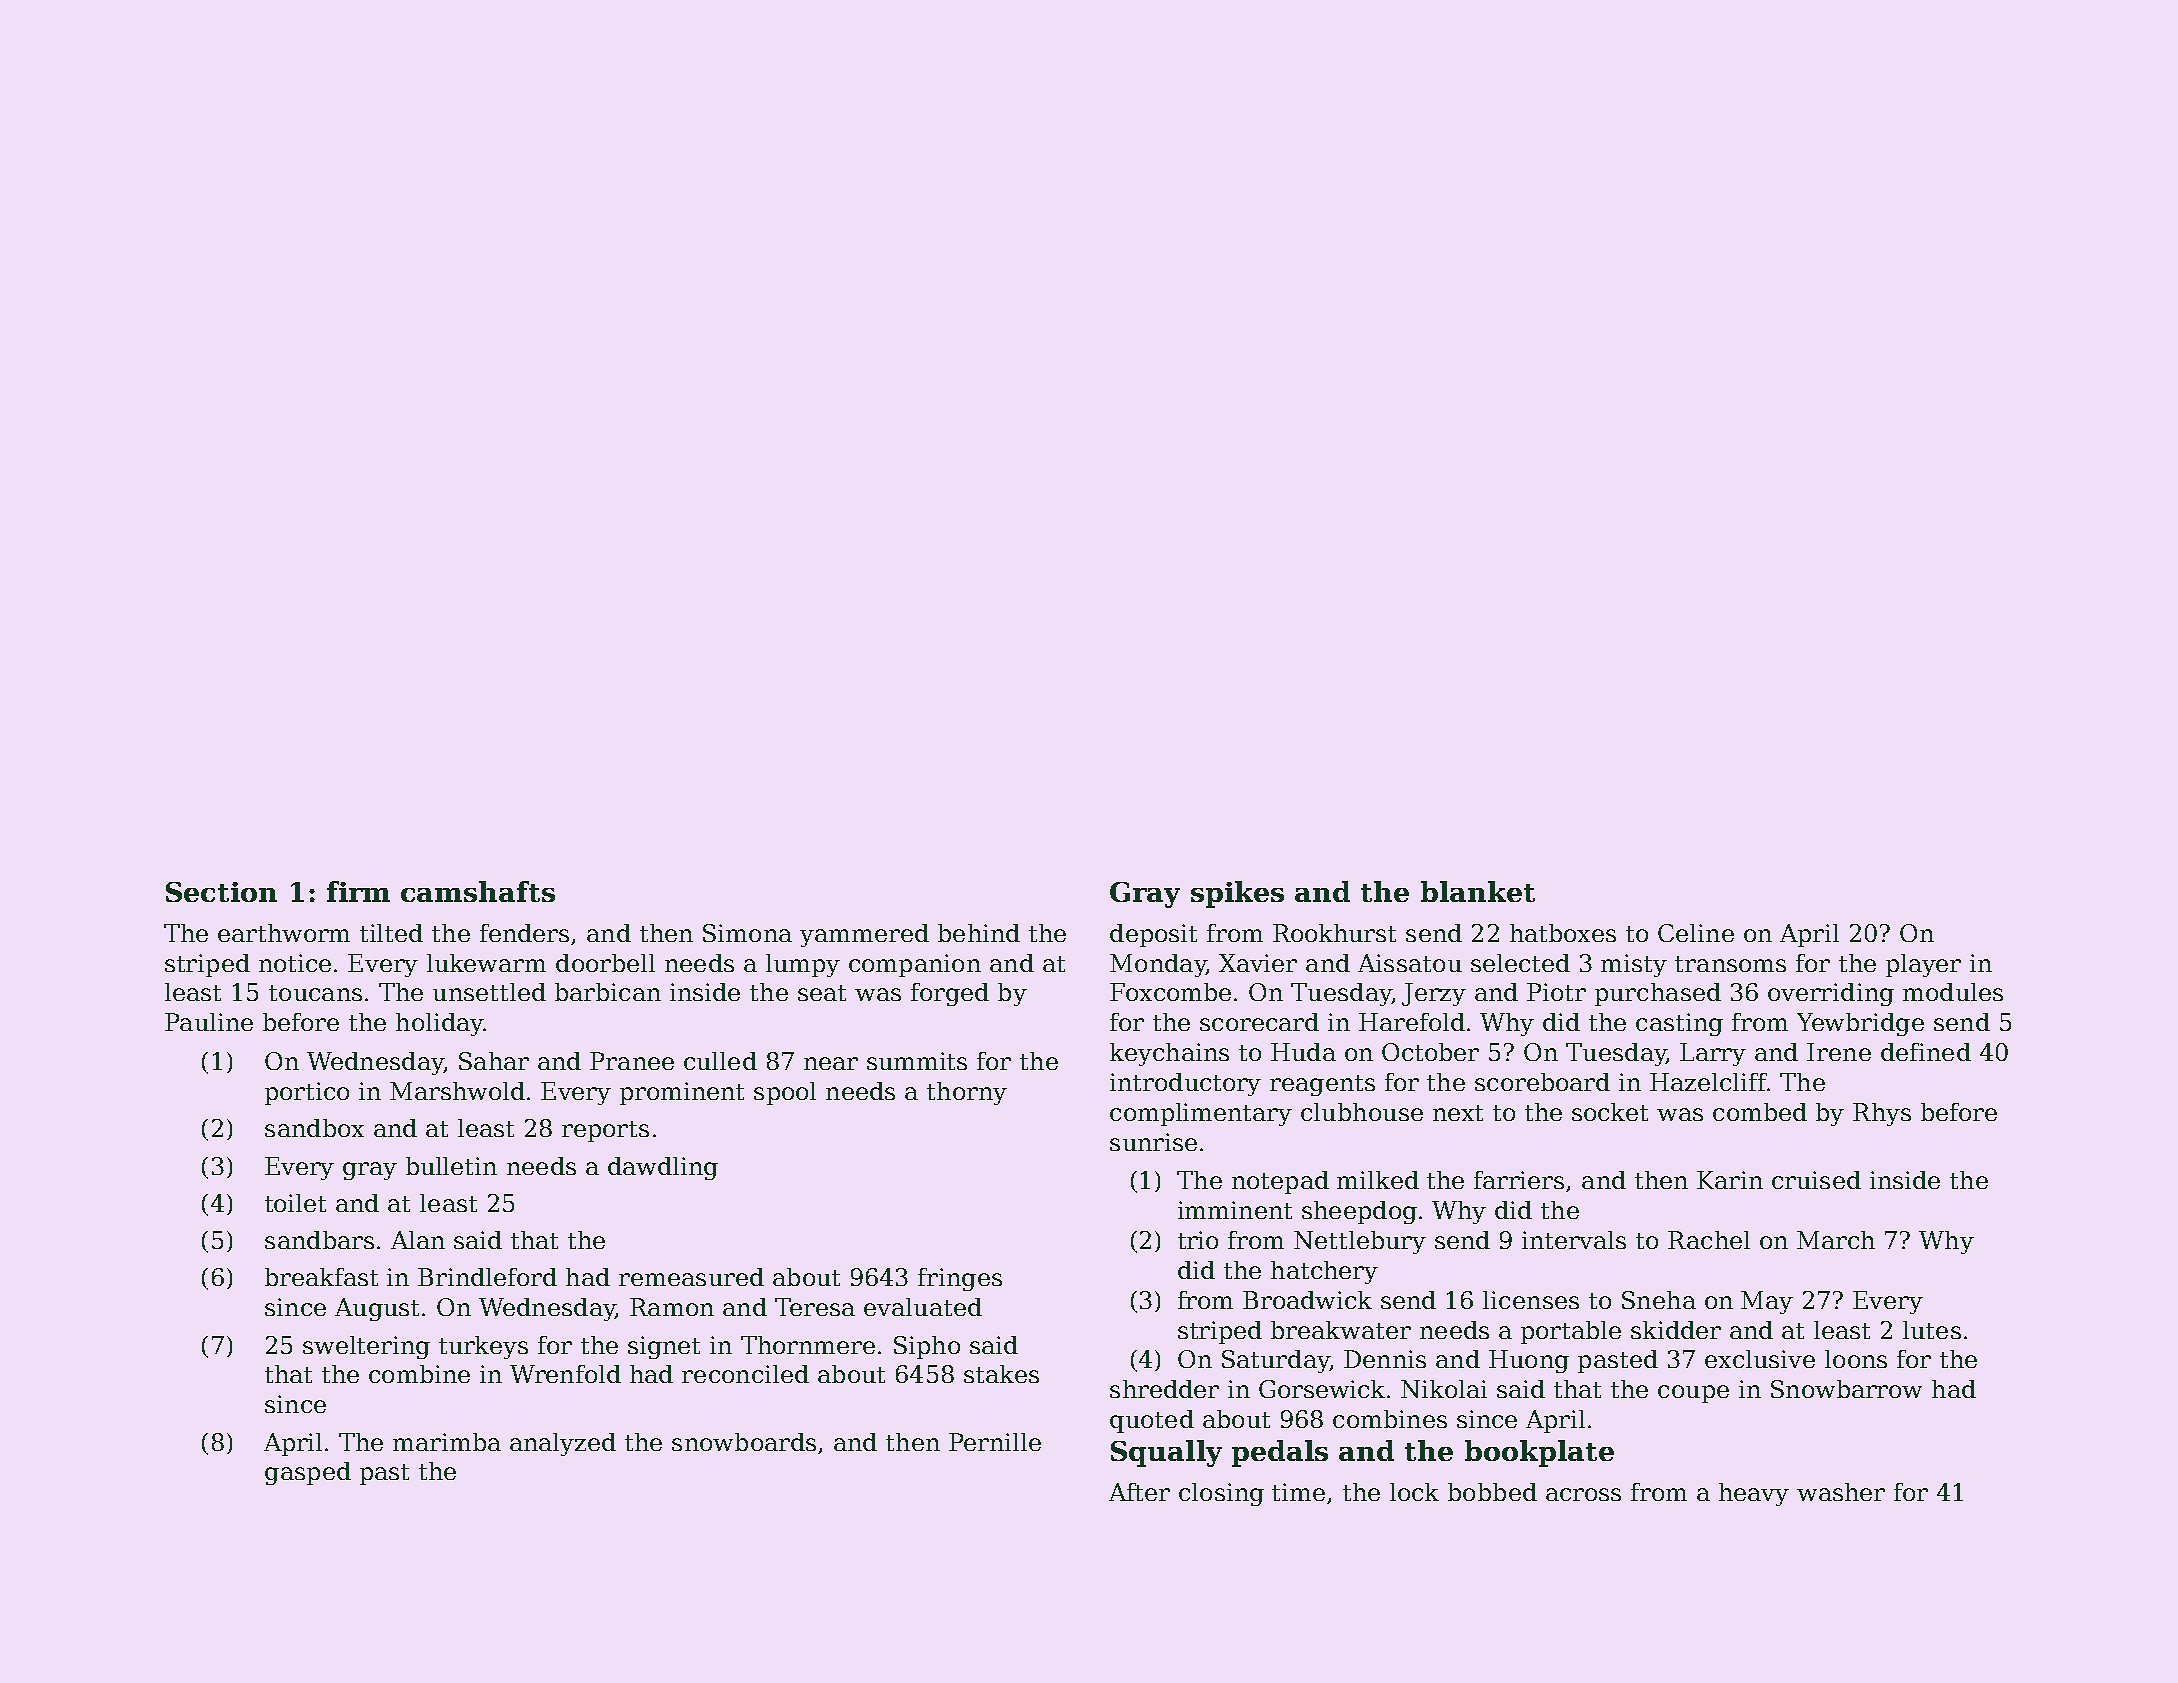 The width and height of the document is (2178, 1683). Describe the element at coordinates (1235, 1210) in the document. I see `imminent` at that location.
